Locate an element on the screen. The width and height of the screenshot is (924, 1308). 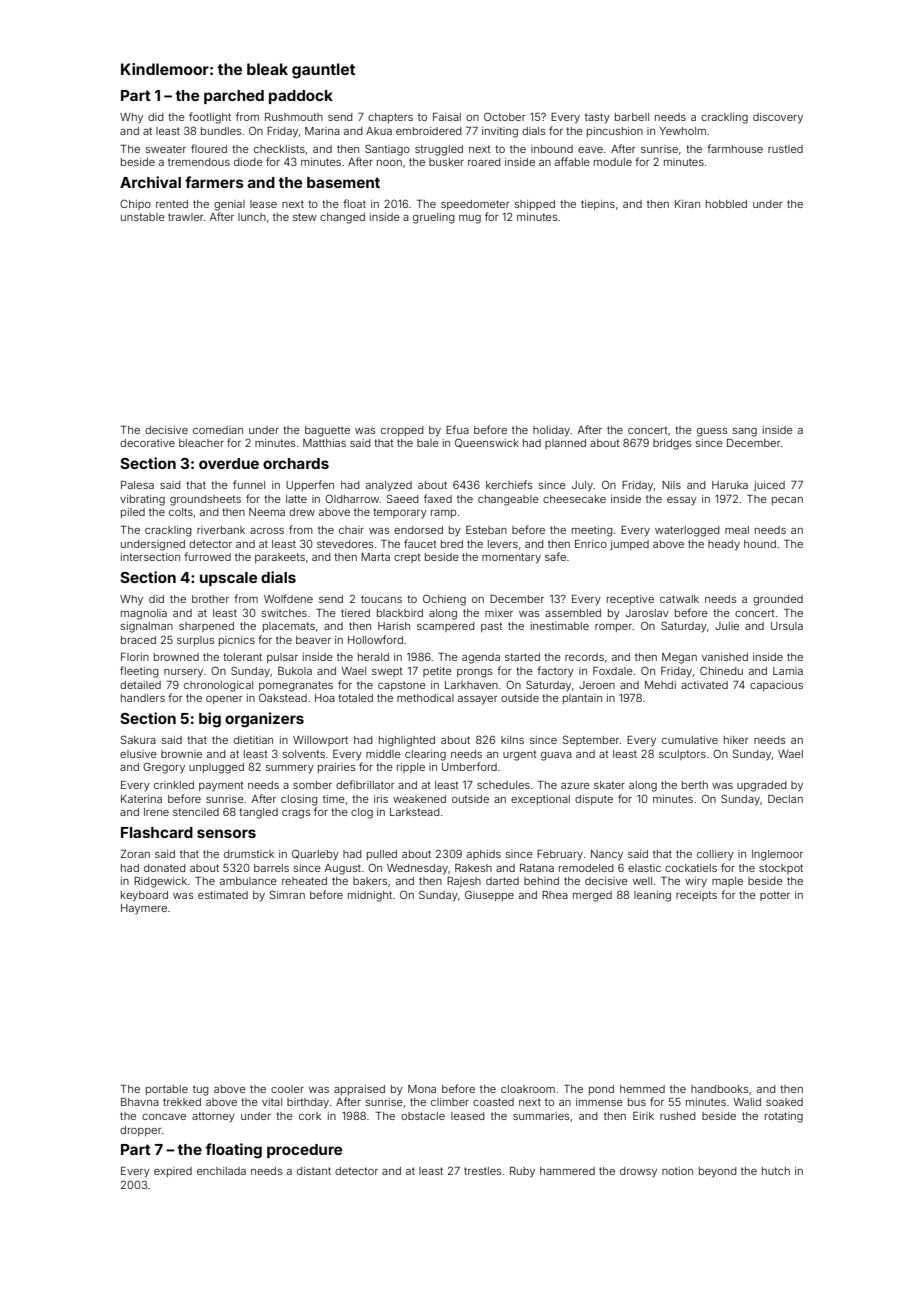
handbooks is located at coordinates (719, 1089).
